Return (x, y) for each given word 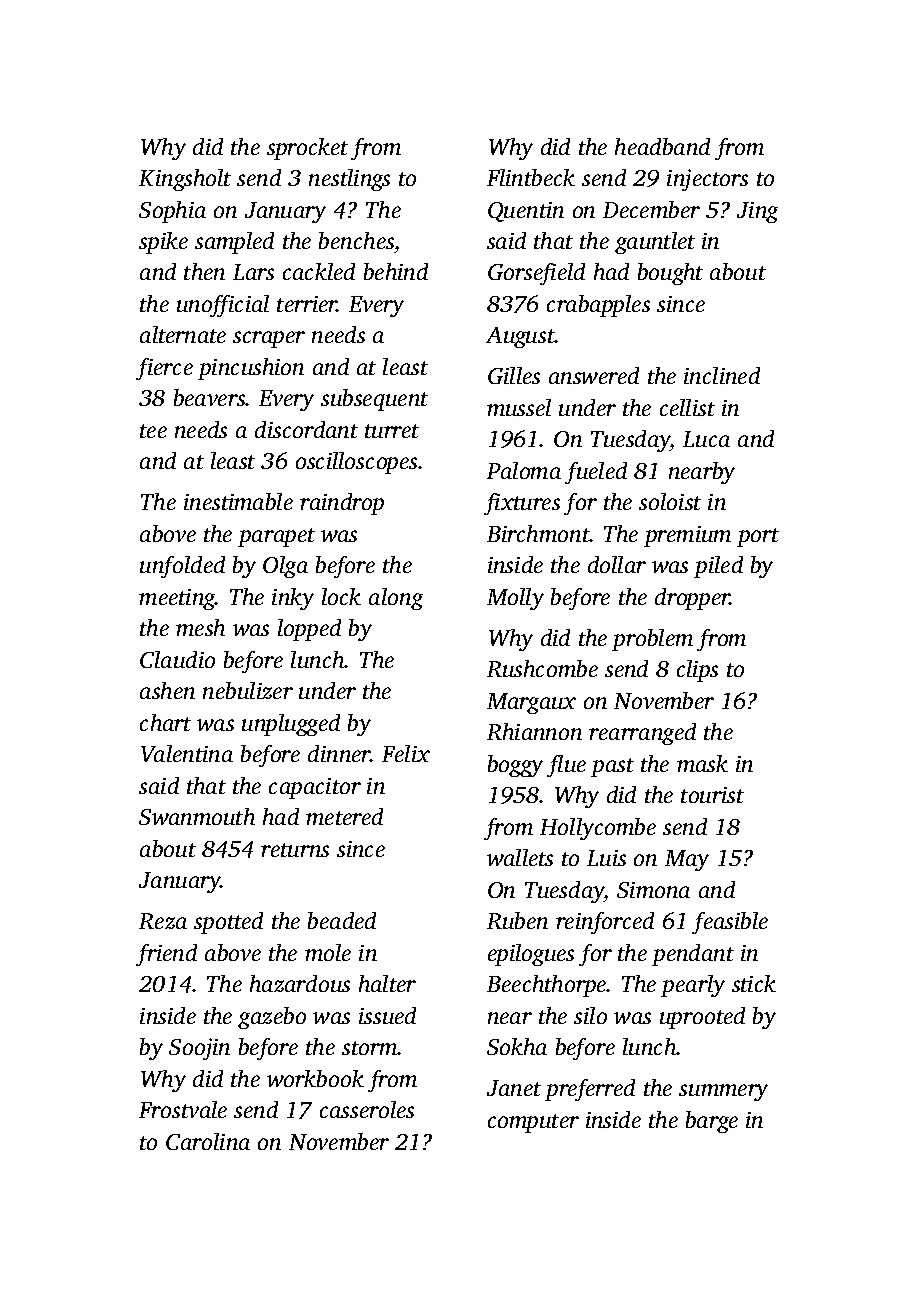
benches (356, 240)
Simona (653, 890)
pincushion (251, 369)
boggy (515, 766)
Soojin (199, 1049)
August (520, 337)
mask (702, 763)
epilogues (531, 955)
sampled (234, 243)
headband (662, 146)
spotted (228, 923)
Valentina (187, 753)
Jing (757, 212)
